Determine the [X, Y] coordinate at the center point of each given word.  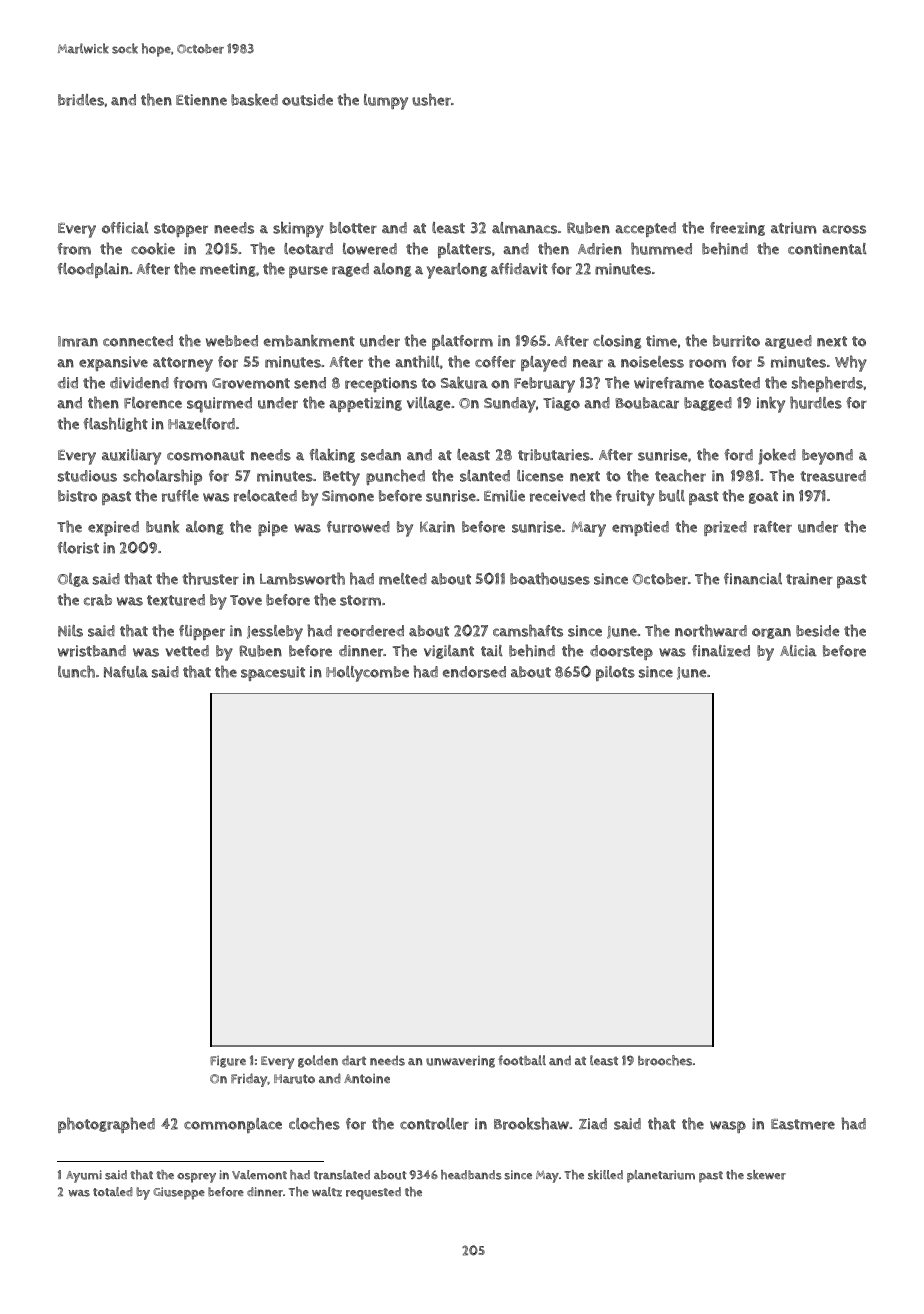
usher [431, 99]
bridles [81, 100]
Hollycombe [367, 674]
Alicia [798, 651]
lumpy [386, 102]
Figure [228, 1062]
